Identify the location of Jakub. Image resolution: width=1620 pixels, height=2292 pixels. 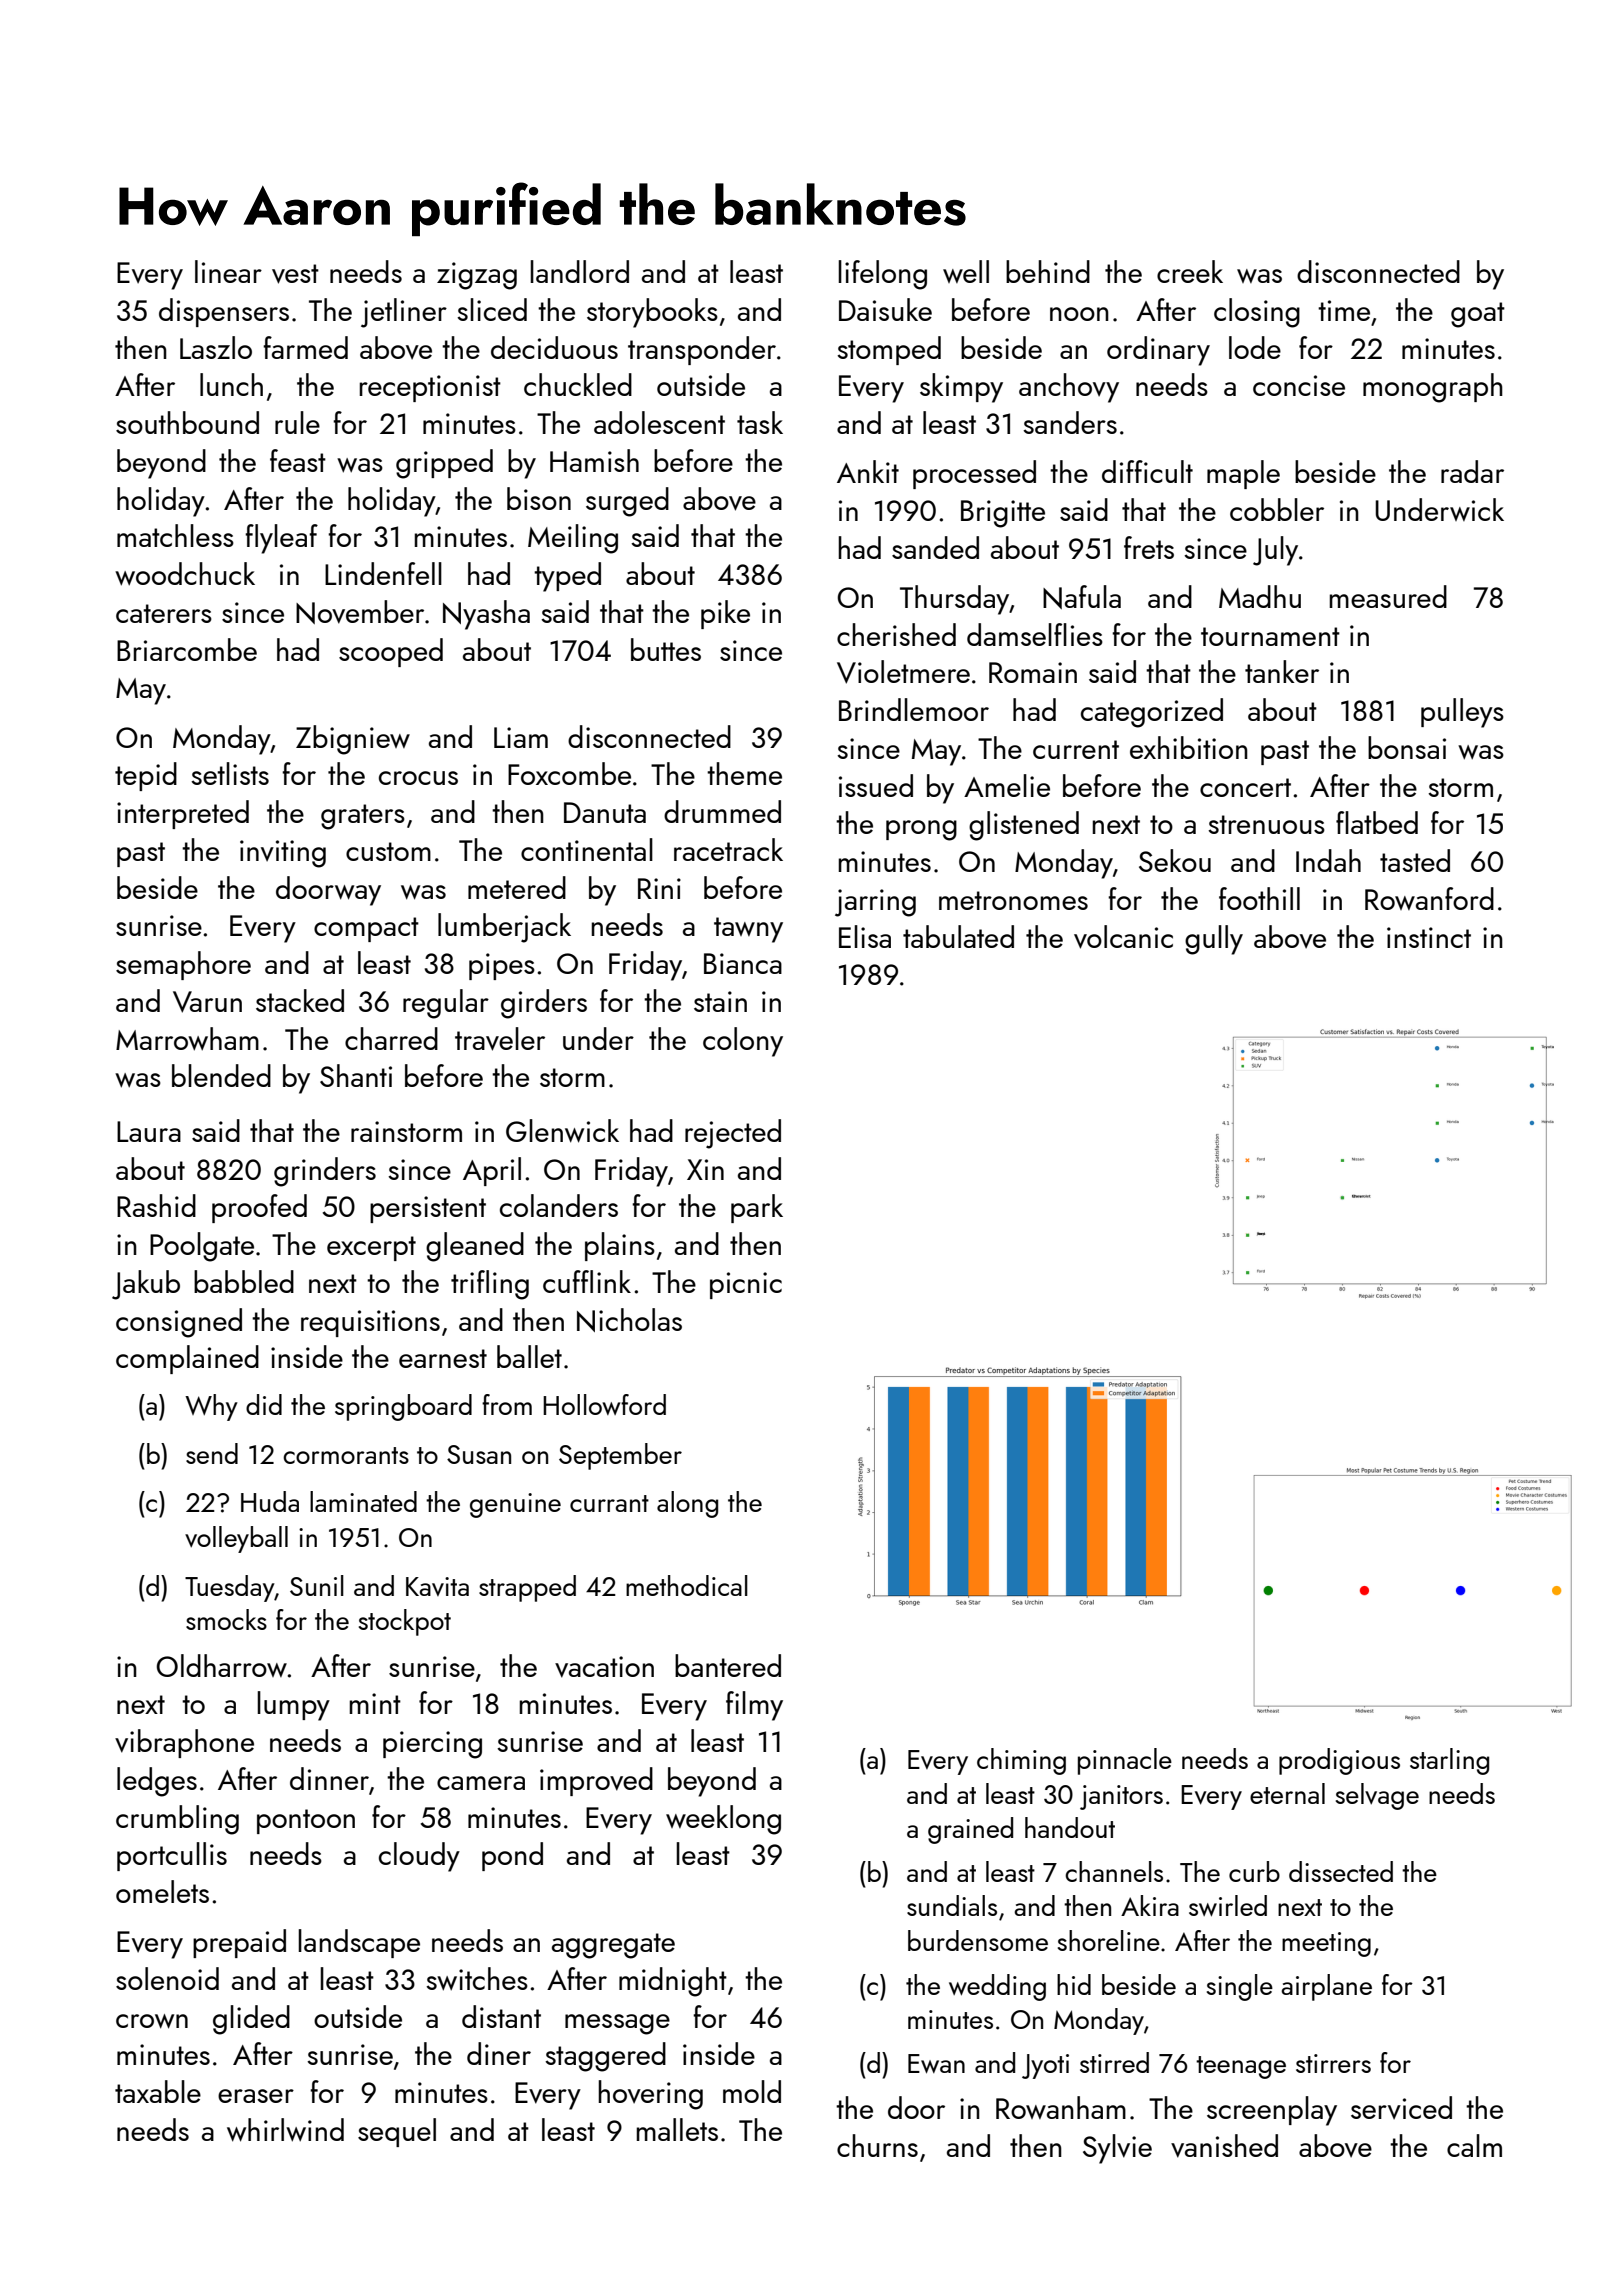
(146, 1285).
